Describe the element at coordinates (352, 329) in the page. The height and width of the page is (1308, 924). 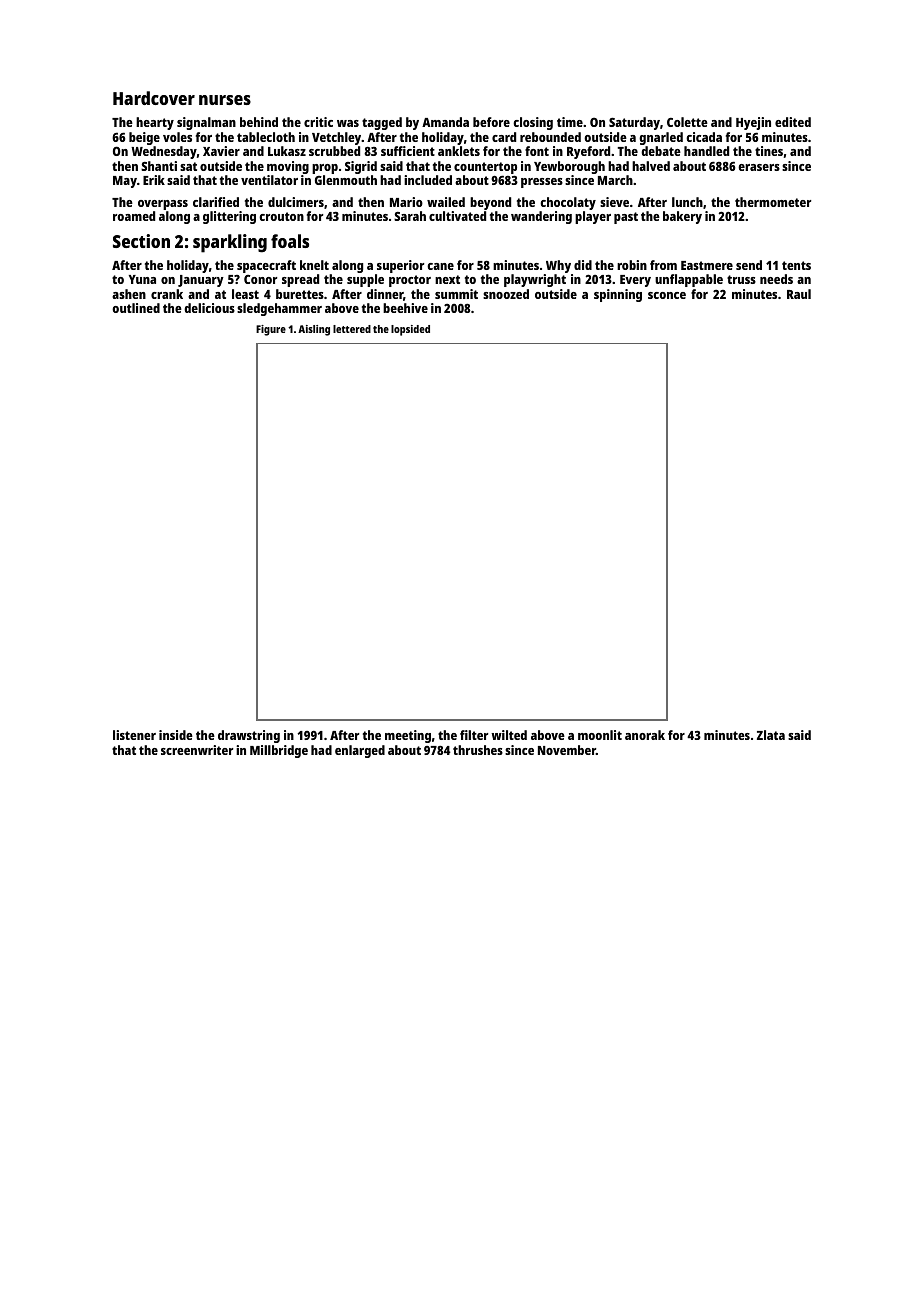
I see `lettered` at that location.
